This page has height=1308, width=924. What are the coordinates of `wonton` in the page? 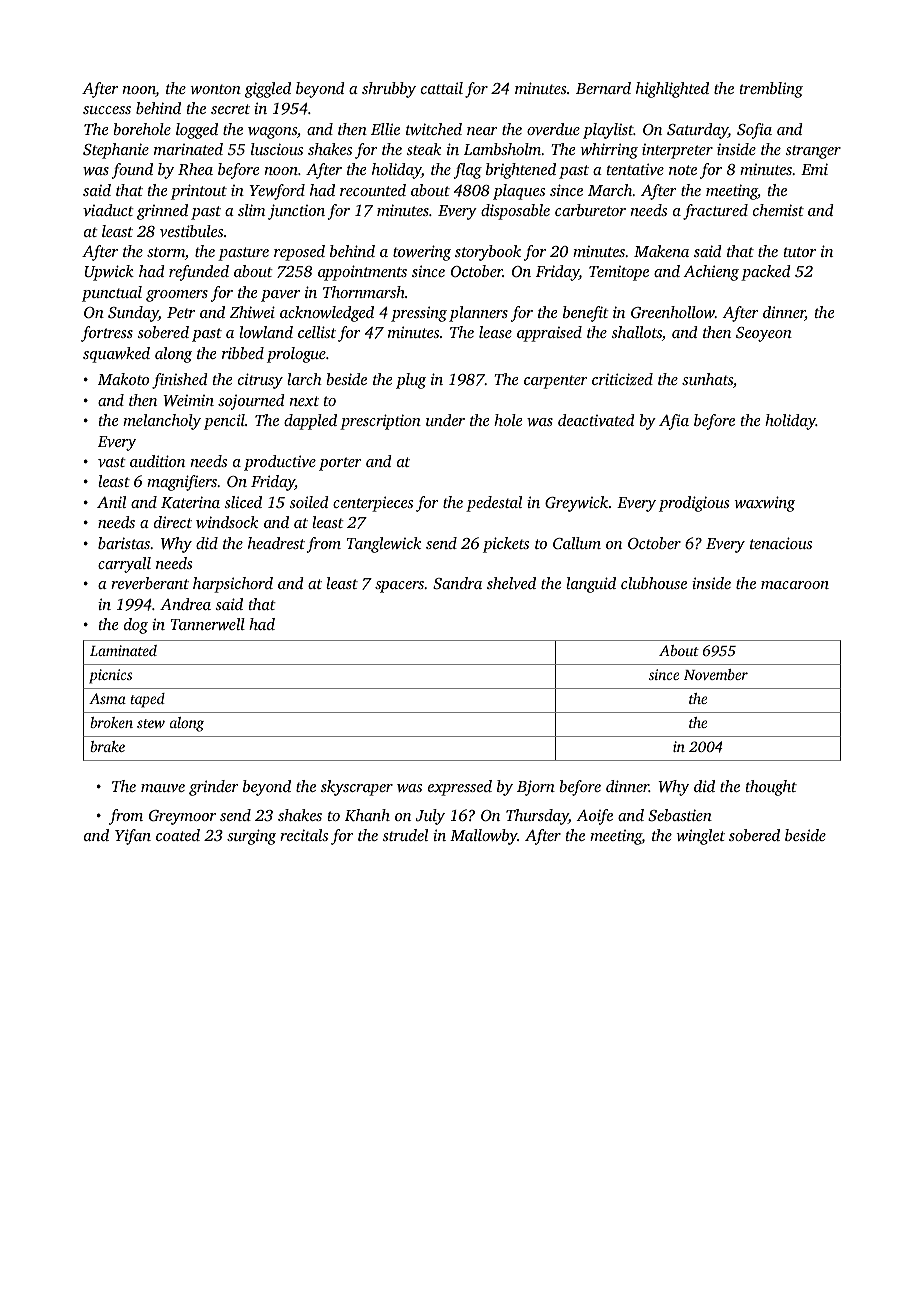 It's located at (215, 89).
